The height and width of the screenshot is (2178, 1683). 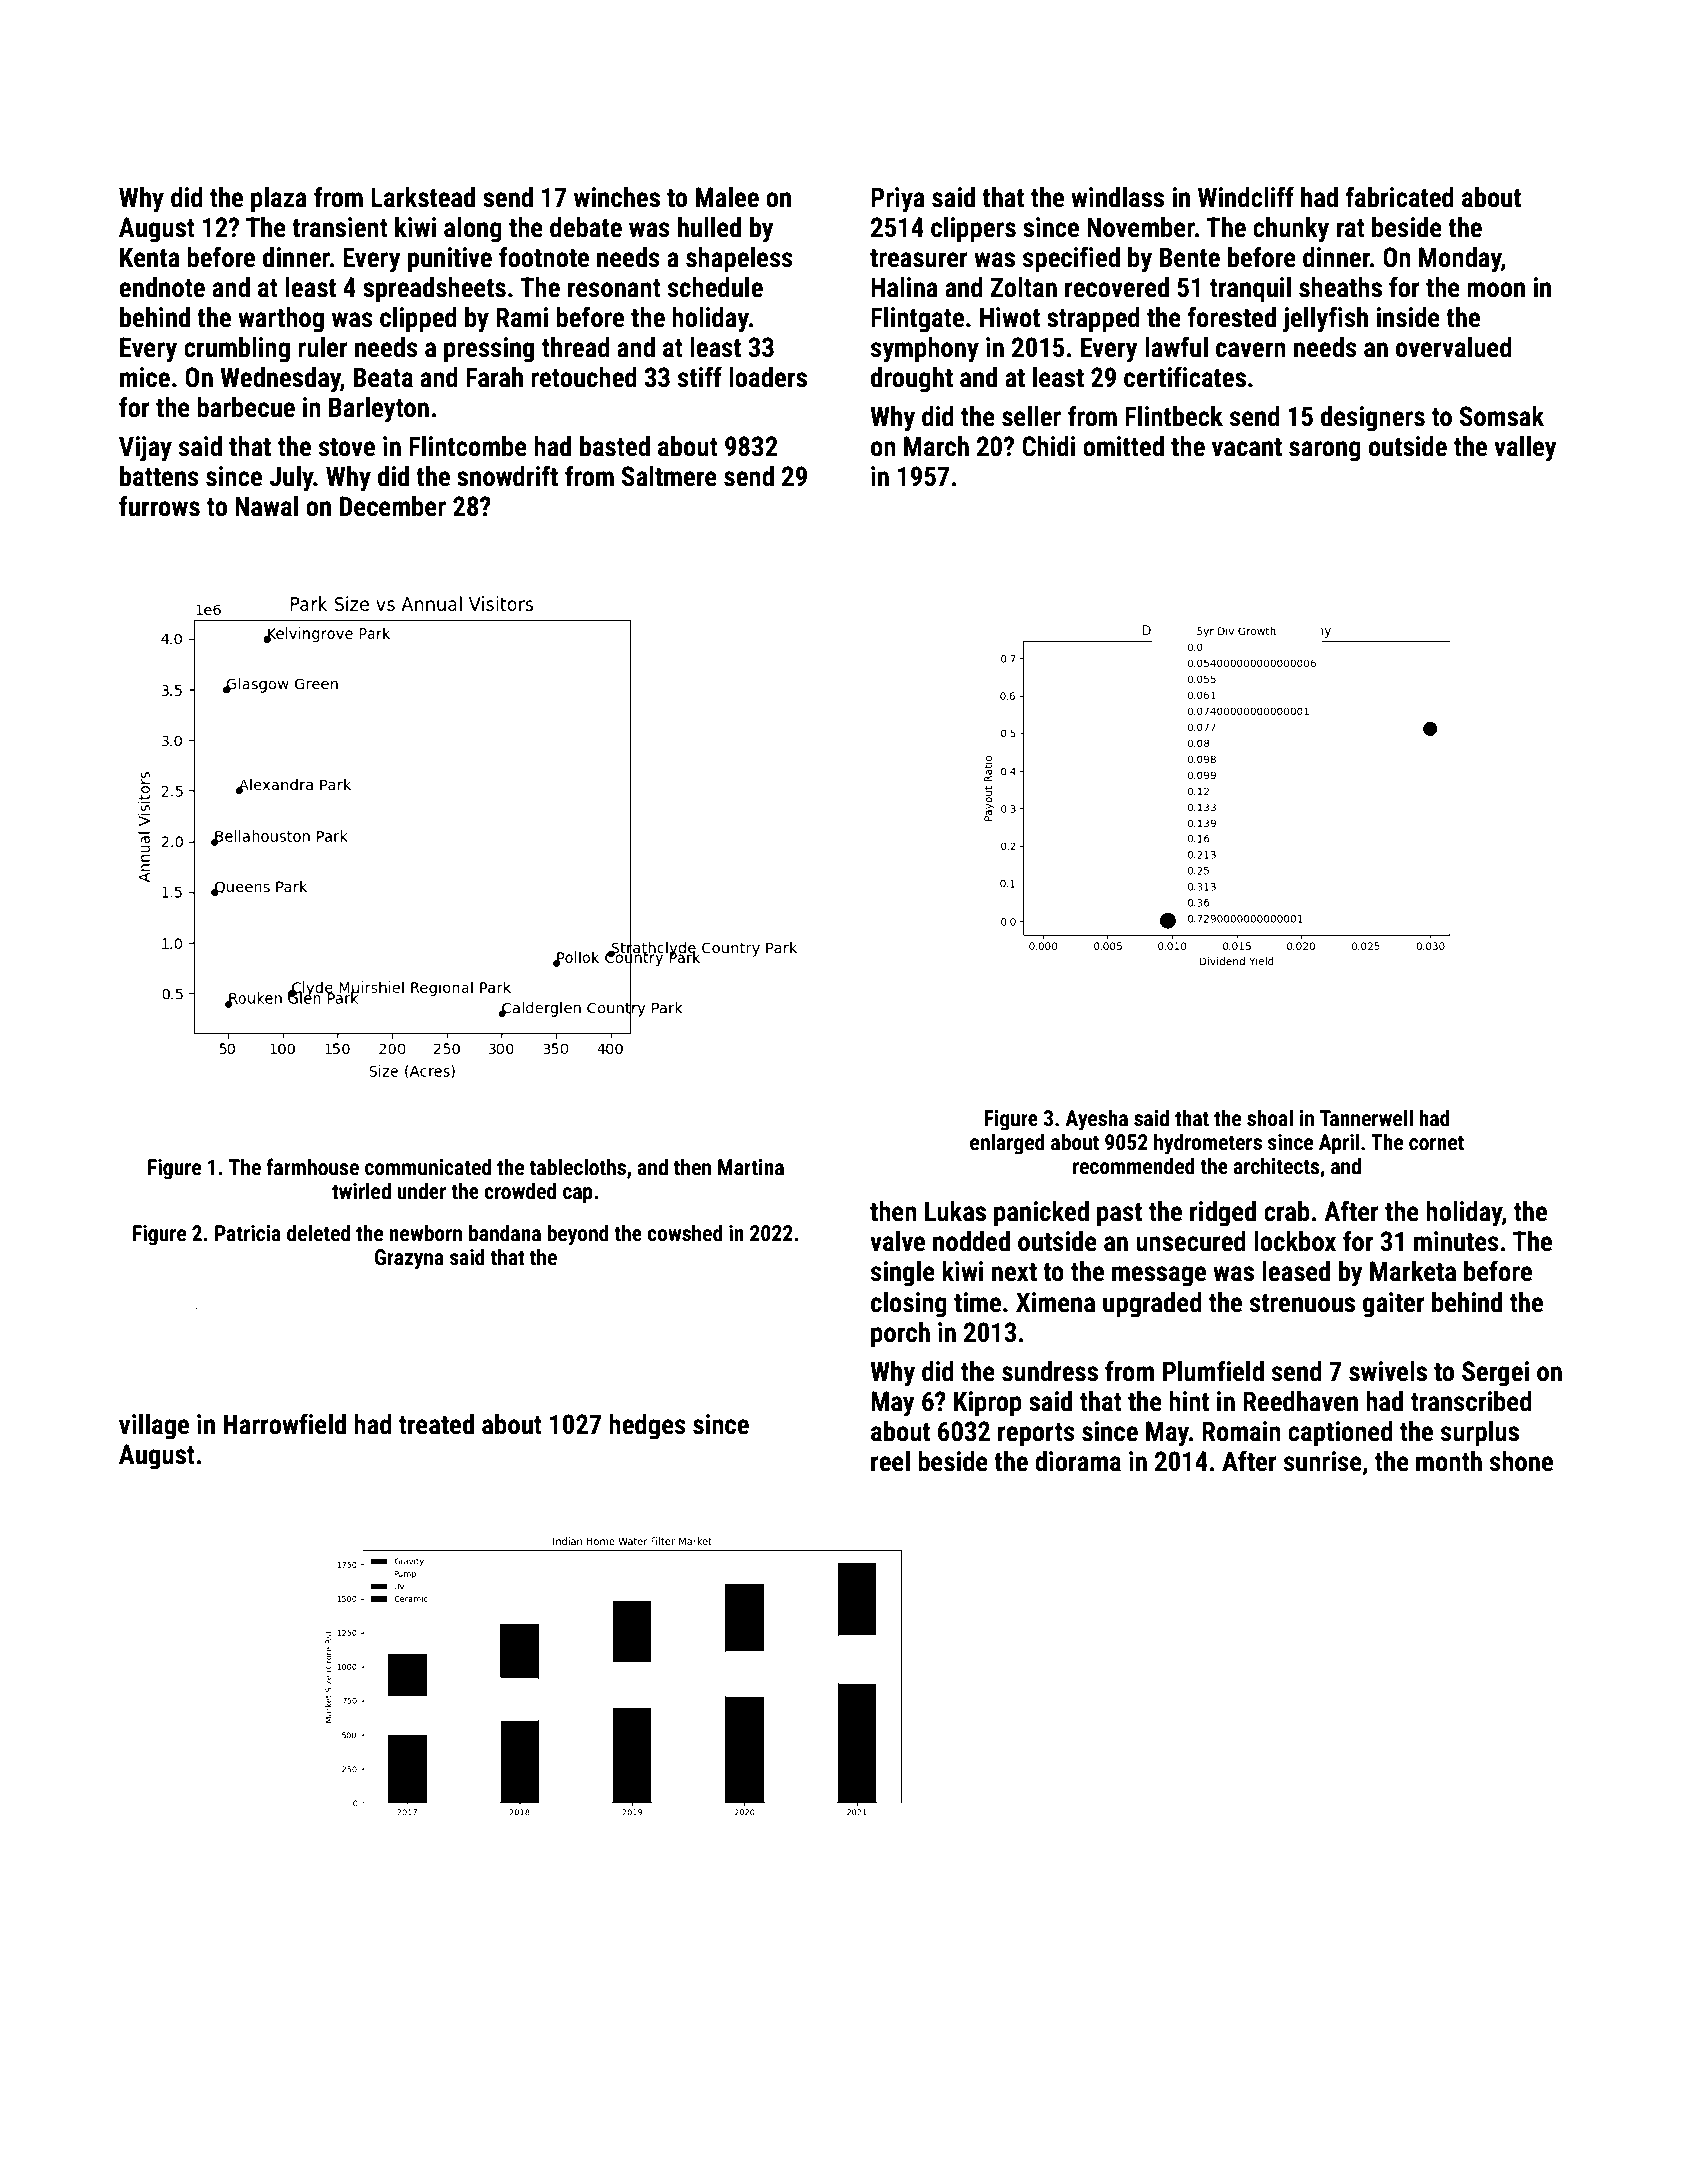 What do you see at coordinates (751, 1167) in the screenshot?
I see `Martina` at bounding box center [751, 1167].
